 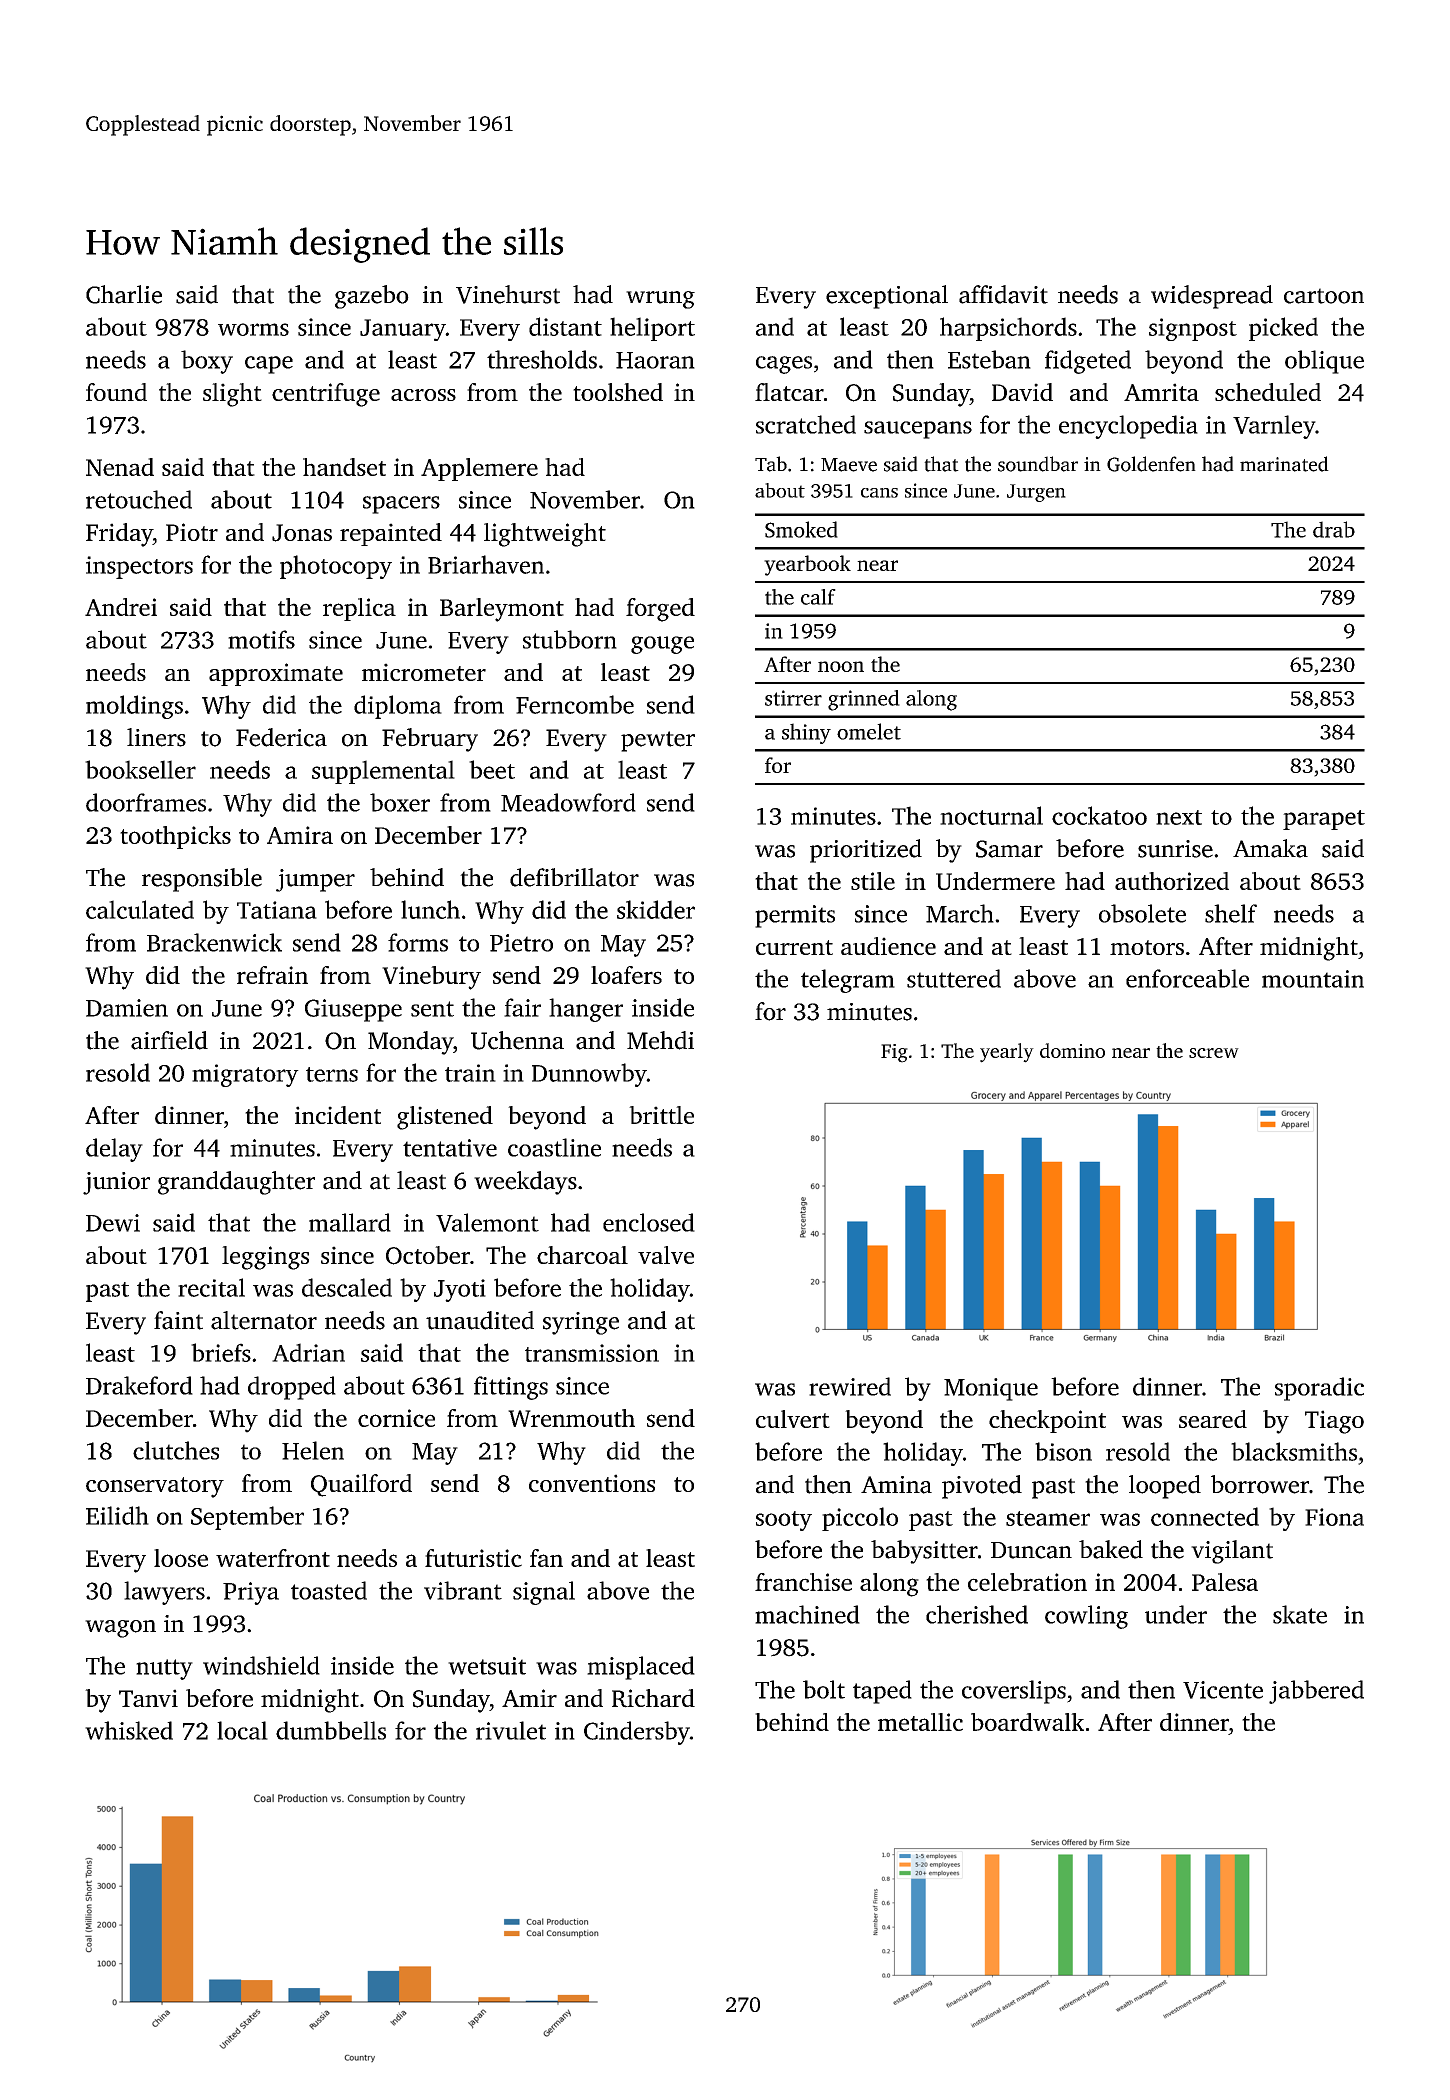 What do you see at coordinates (124, 294) in the screenshot?
I see `Charlie` at bounding box center [124, 294].
